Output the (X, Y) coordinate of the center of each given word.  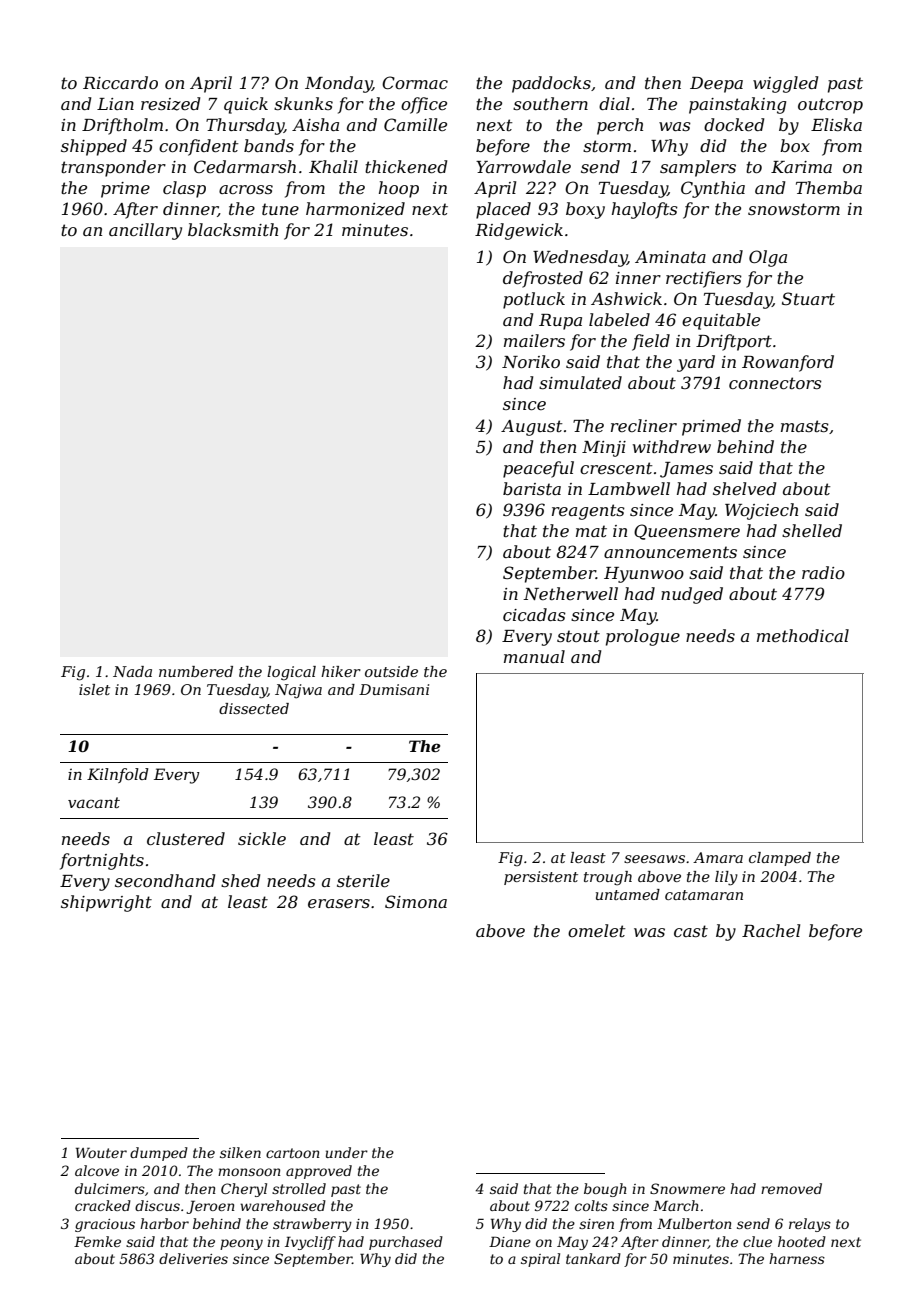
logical (291, 673)
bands (269, 145)
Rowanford (788, 363)
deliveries (193, 1258)
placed (503, 210)
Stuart (808, 298)
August (532, 428)
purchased (406, 1243)
